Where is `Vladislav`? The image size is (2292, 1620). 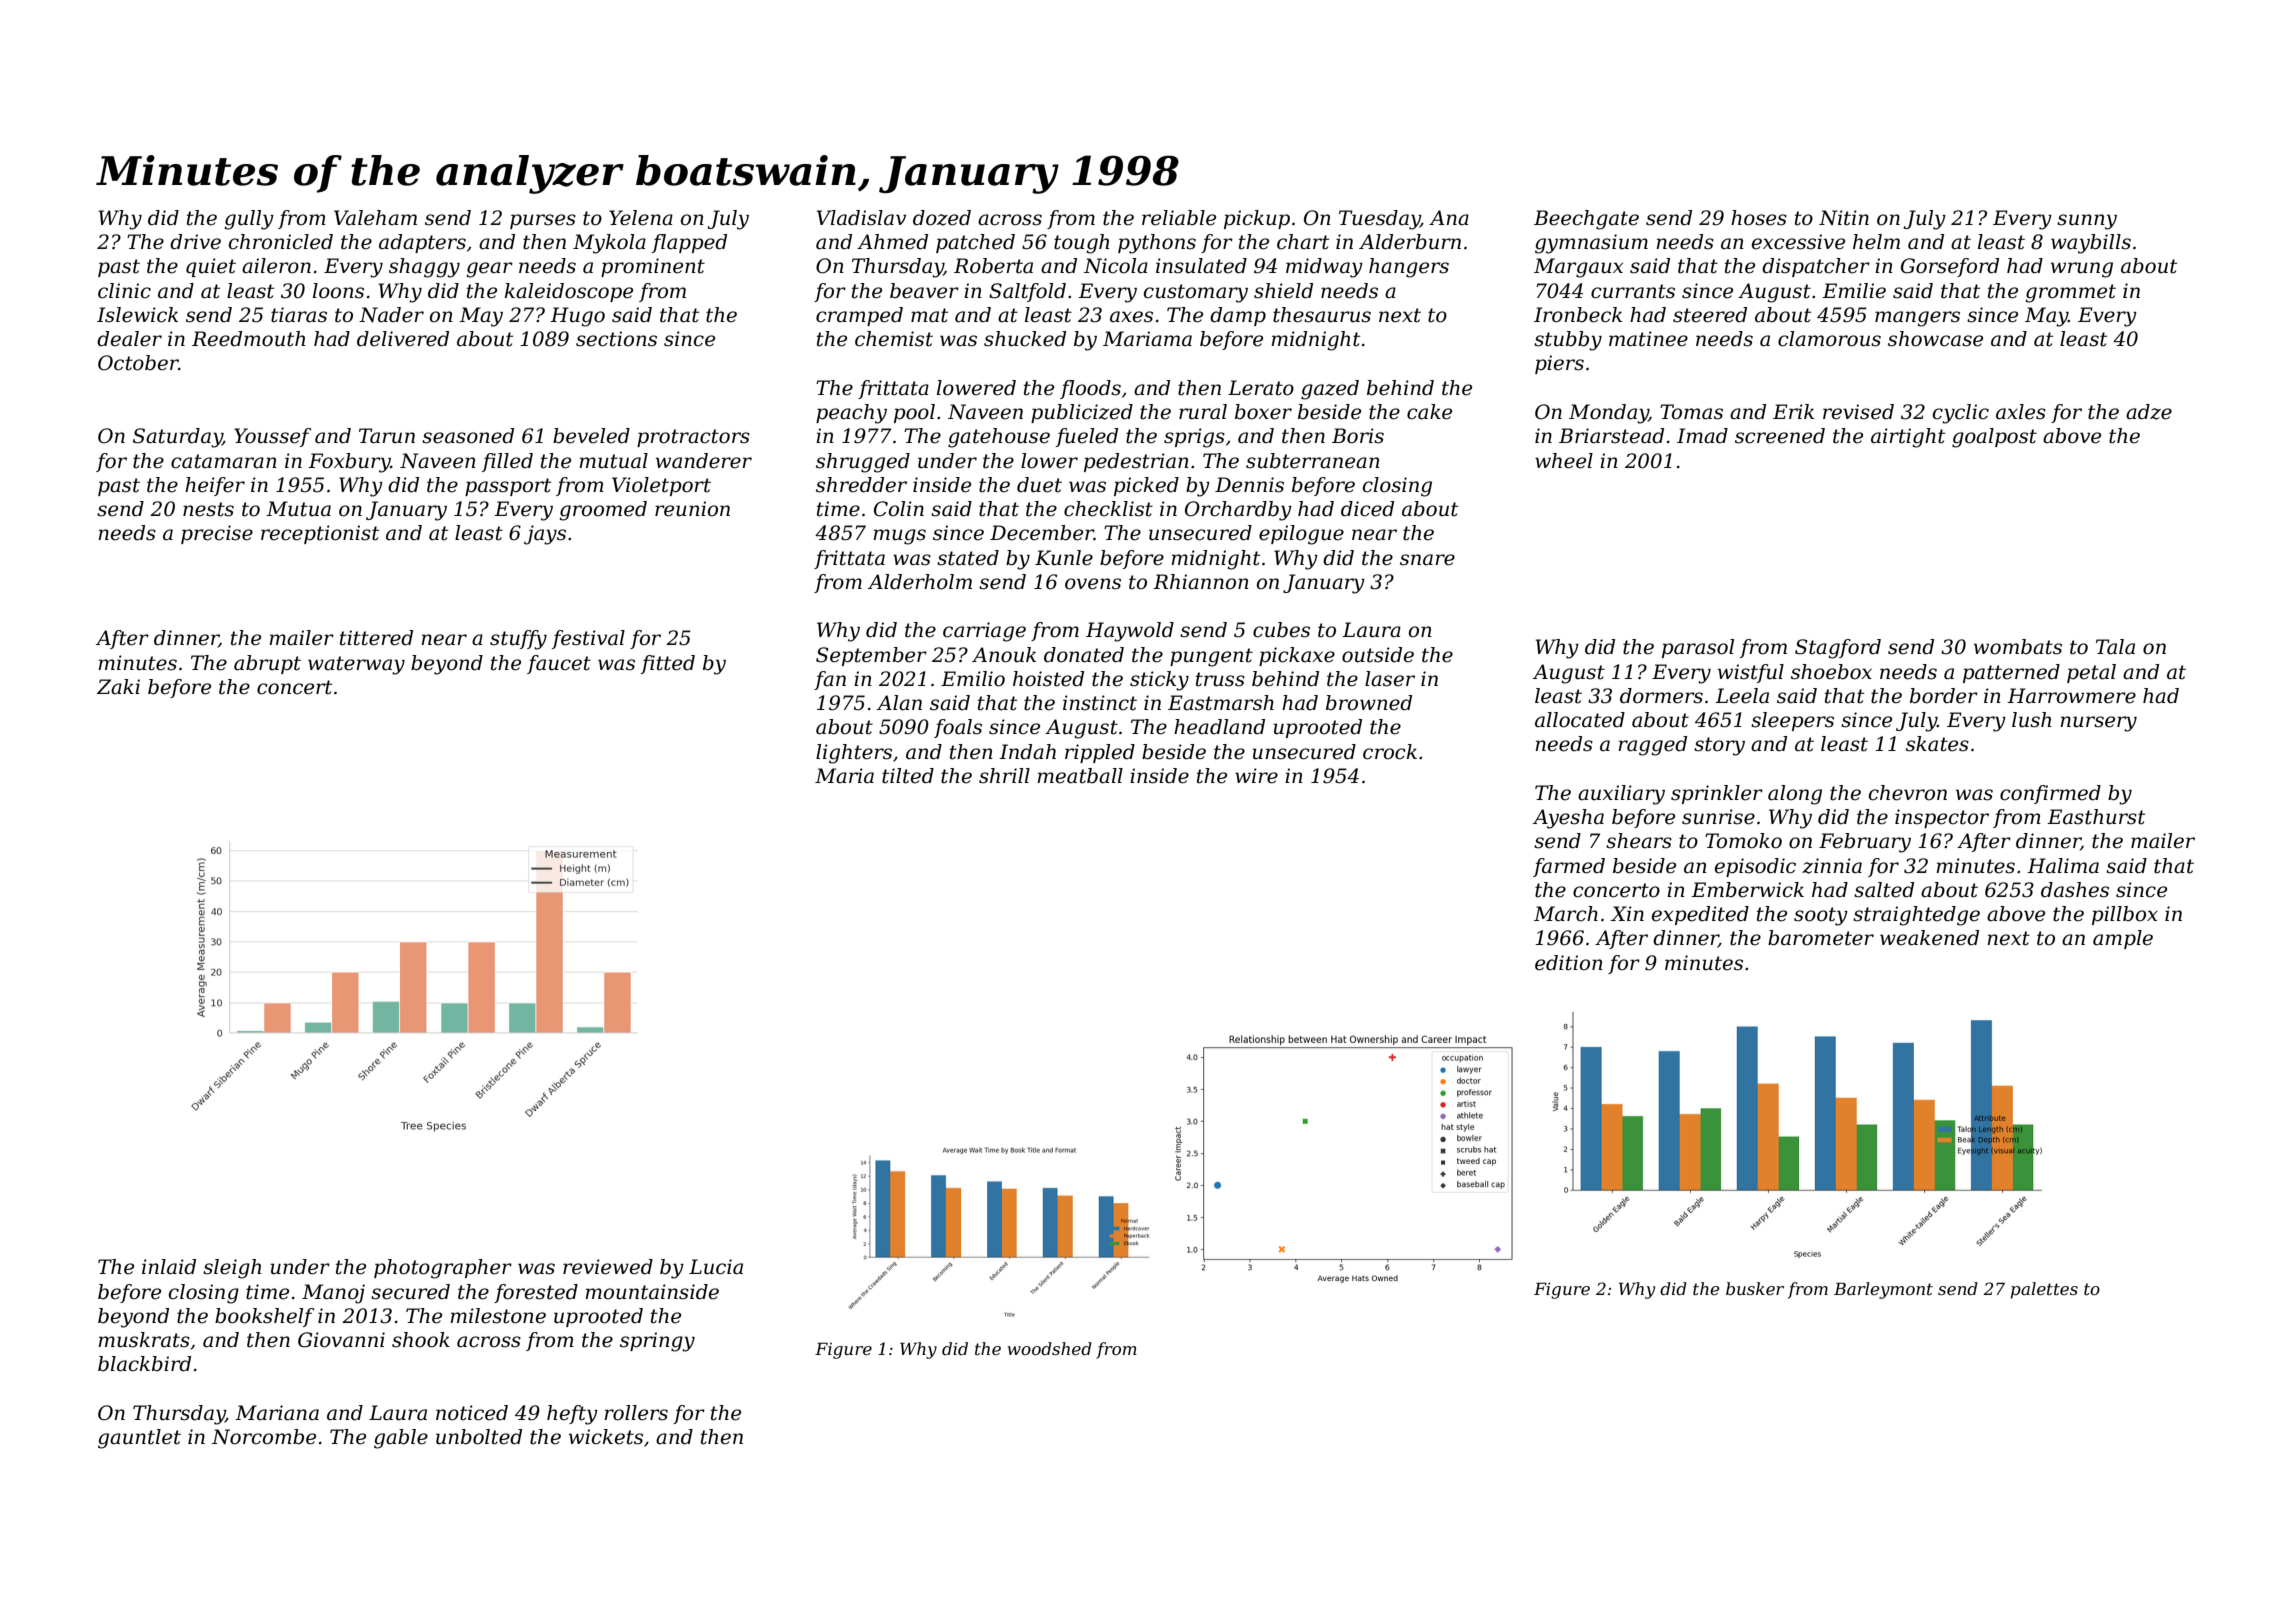
Vladislav is located at coordinates (861, 218).
